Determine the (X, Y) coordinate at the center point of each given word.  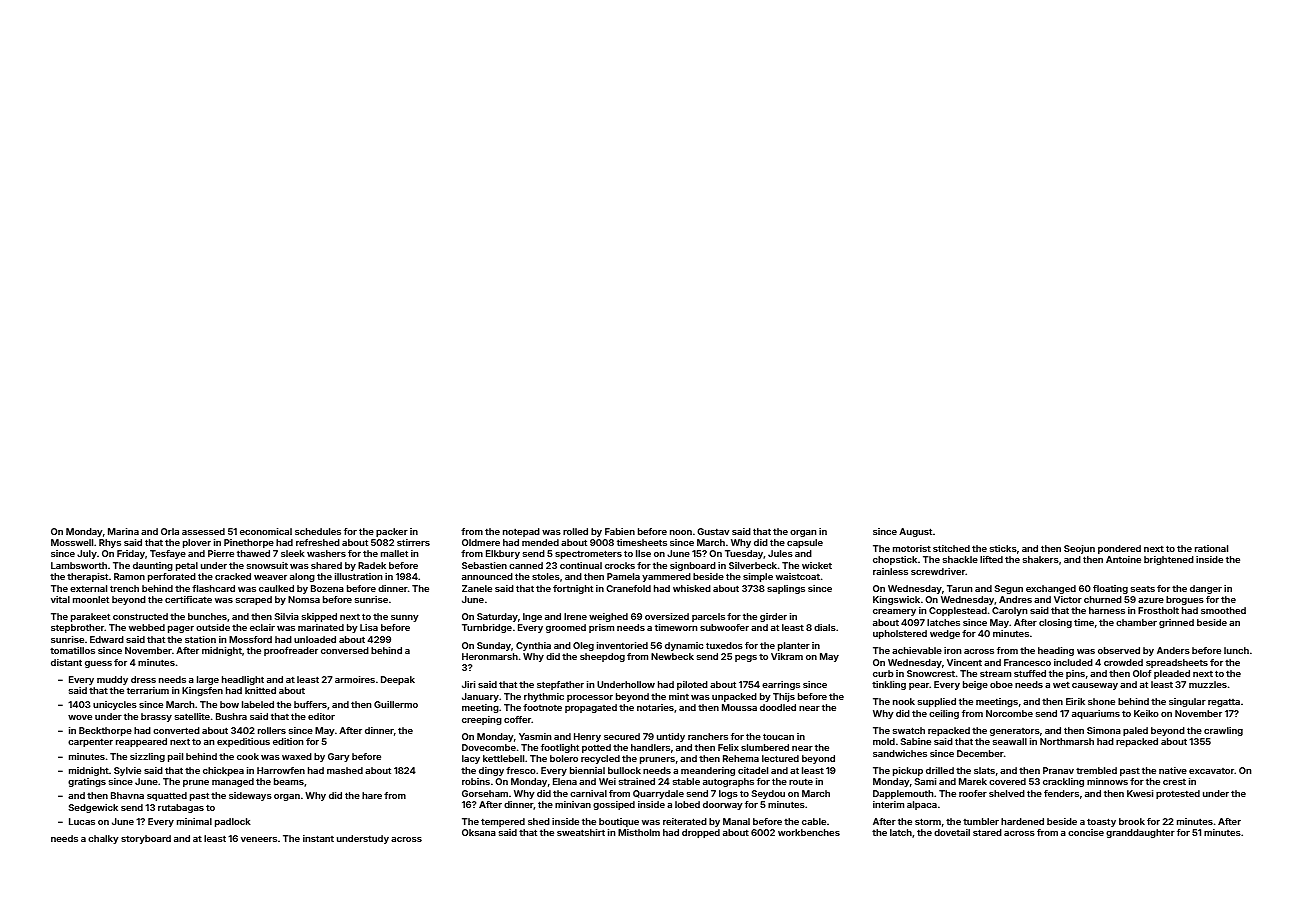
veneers (259, 839)
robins (476, 781)
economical (266, 531)
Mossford (250, 639)
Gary (339, 757)
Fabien (620, 531)
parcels (708, 617)
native (1173, 770)
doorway (723, 805)
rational (1211, 548)
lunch (1236, 650)
